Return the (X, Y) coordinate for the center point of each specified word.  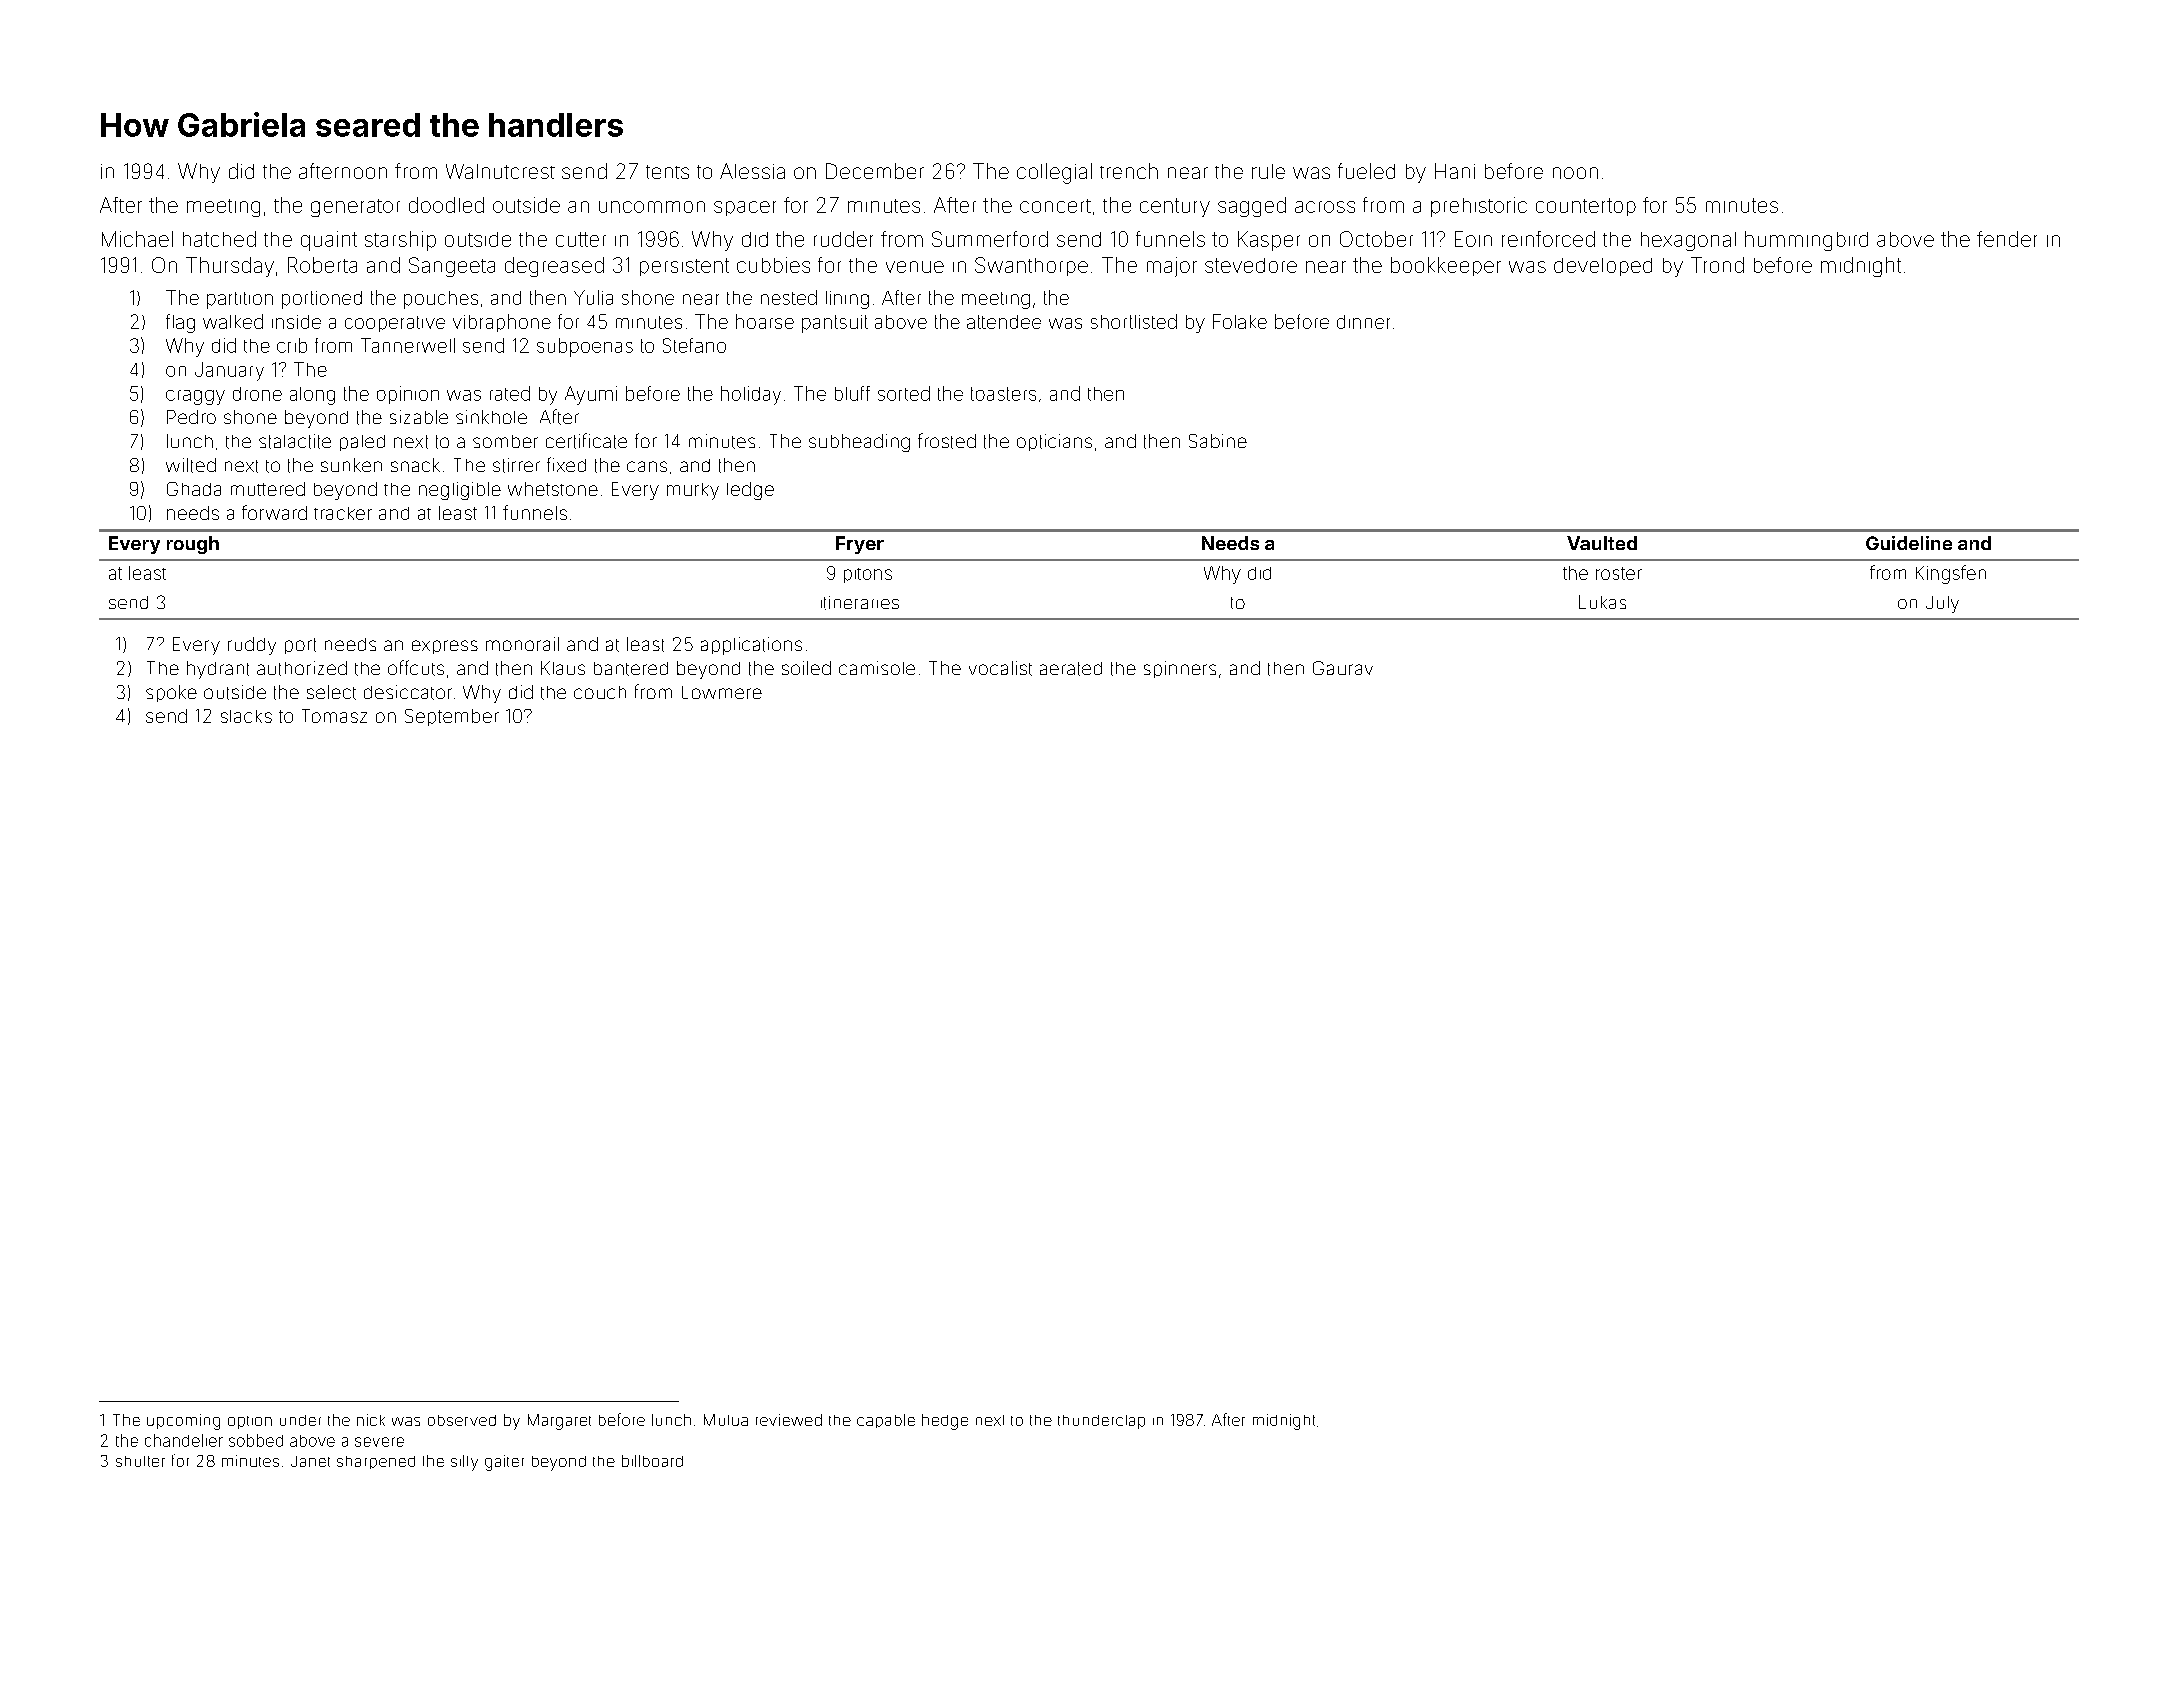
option (250, 1422)
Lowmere (722, 692)
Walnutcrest (500, 171)
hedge (945, 1422)
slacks (246, 716)
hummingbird (1806, 241)
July (1942, 604)
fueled (1366, 171)
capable (886, 1421)
